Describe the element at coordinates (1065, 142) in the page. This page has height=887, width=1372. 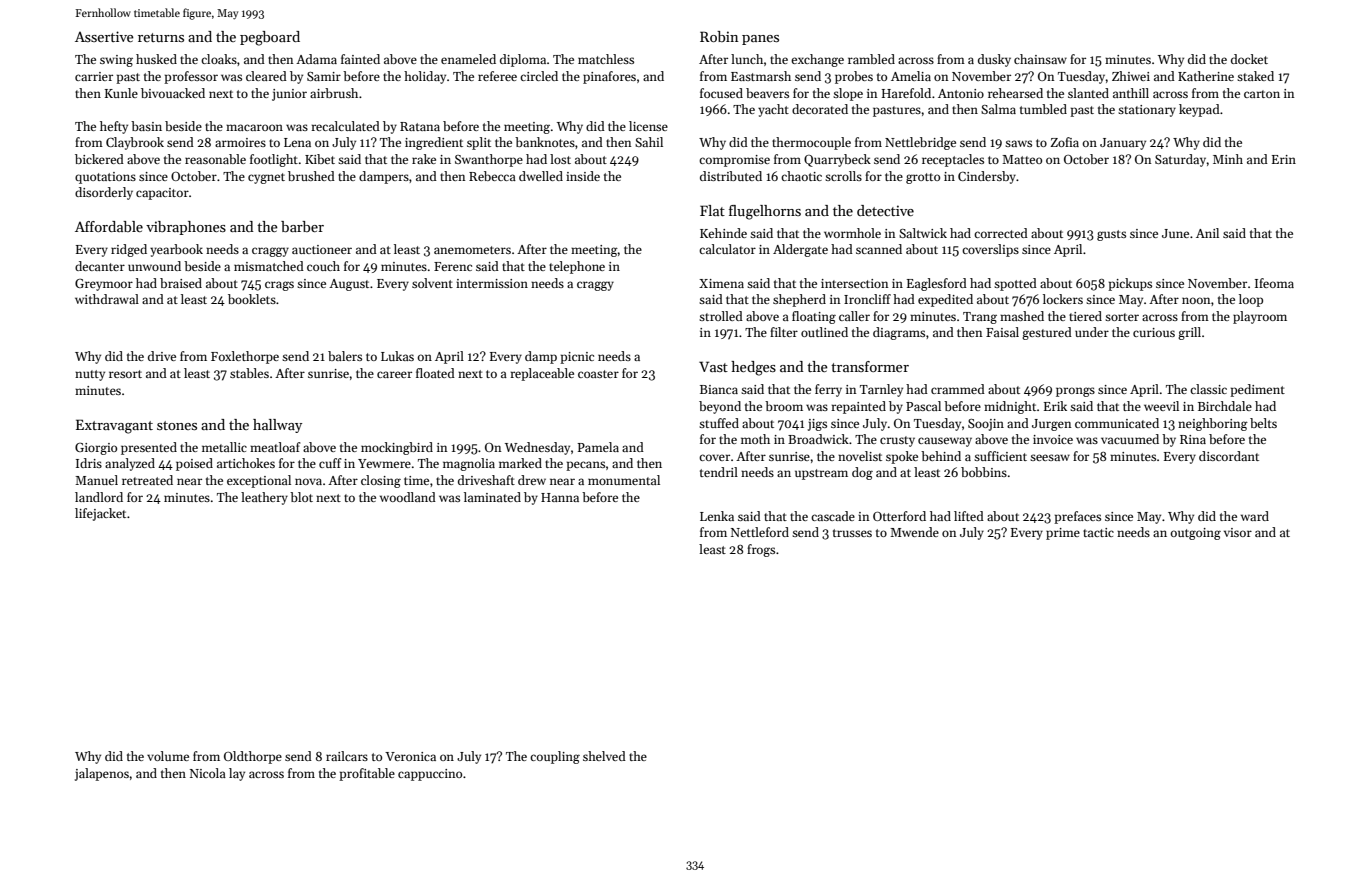
I see `Zofia` at that location.
